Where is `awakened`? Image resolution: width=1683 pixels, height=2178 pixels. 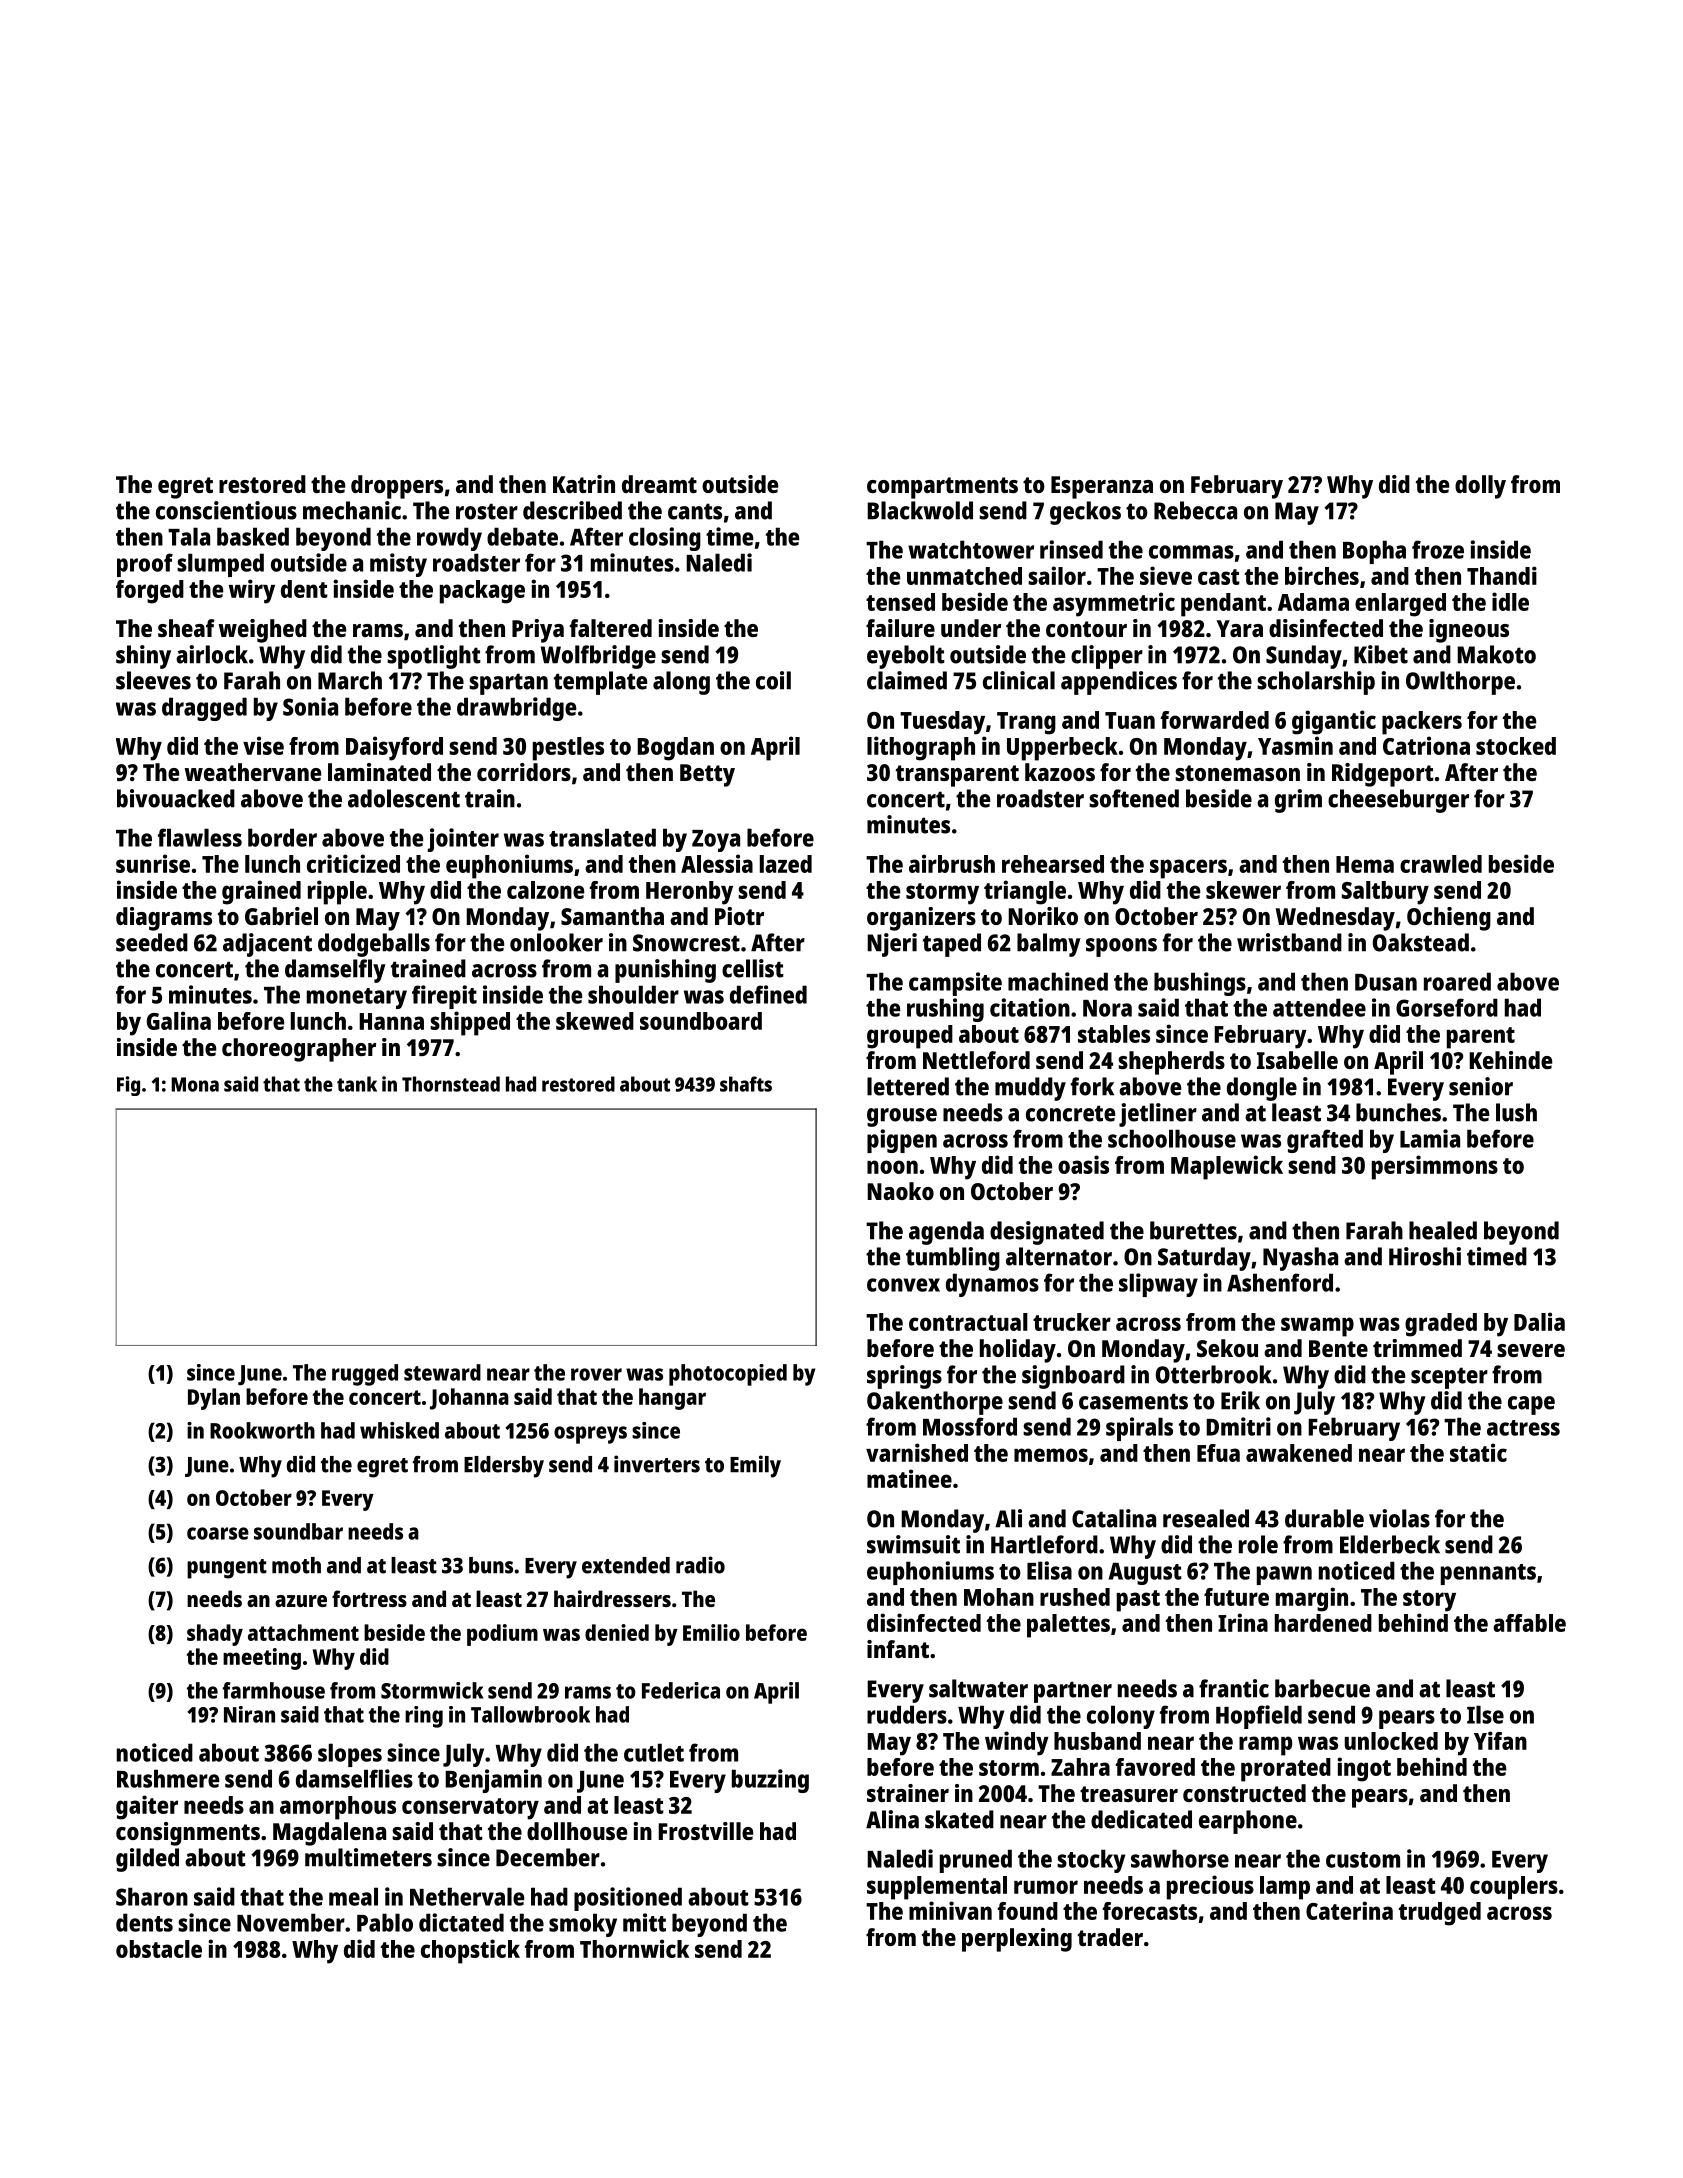
awakened is located at coordinates (1299, 1453).
